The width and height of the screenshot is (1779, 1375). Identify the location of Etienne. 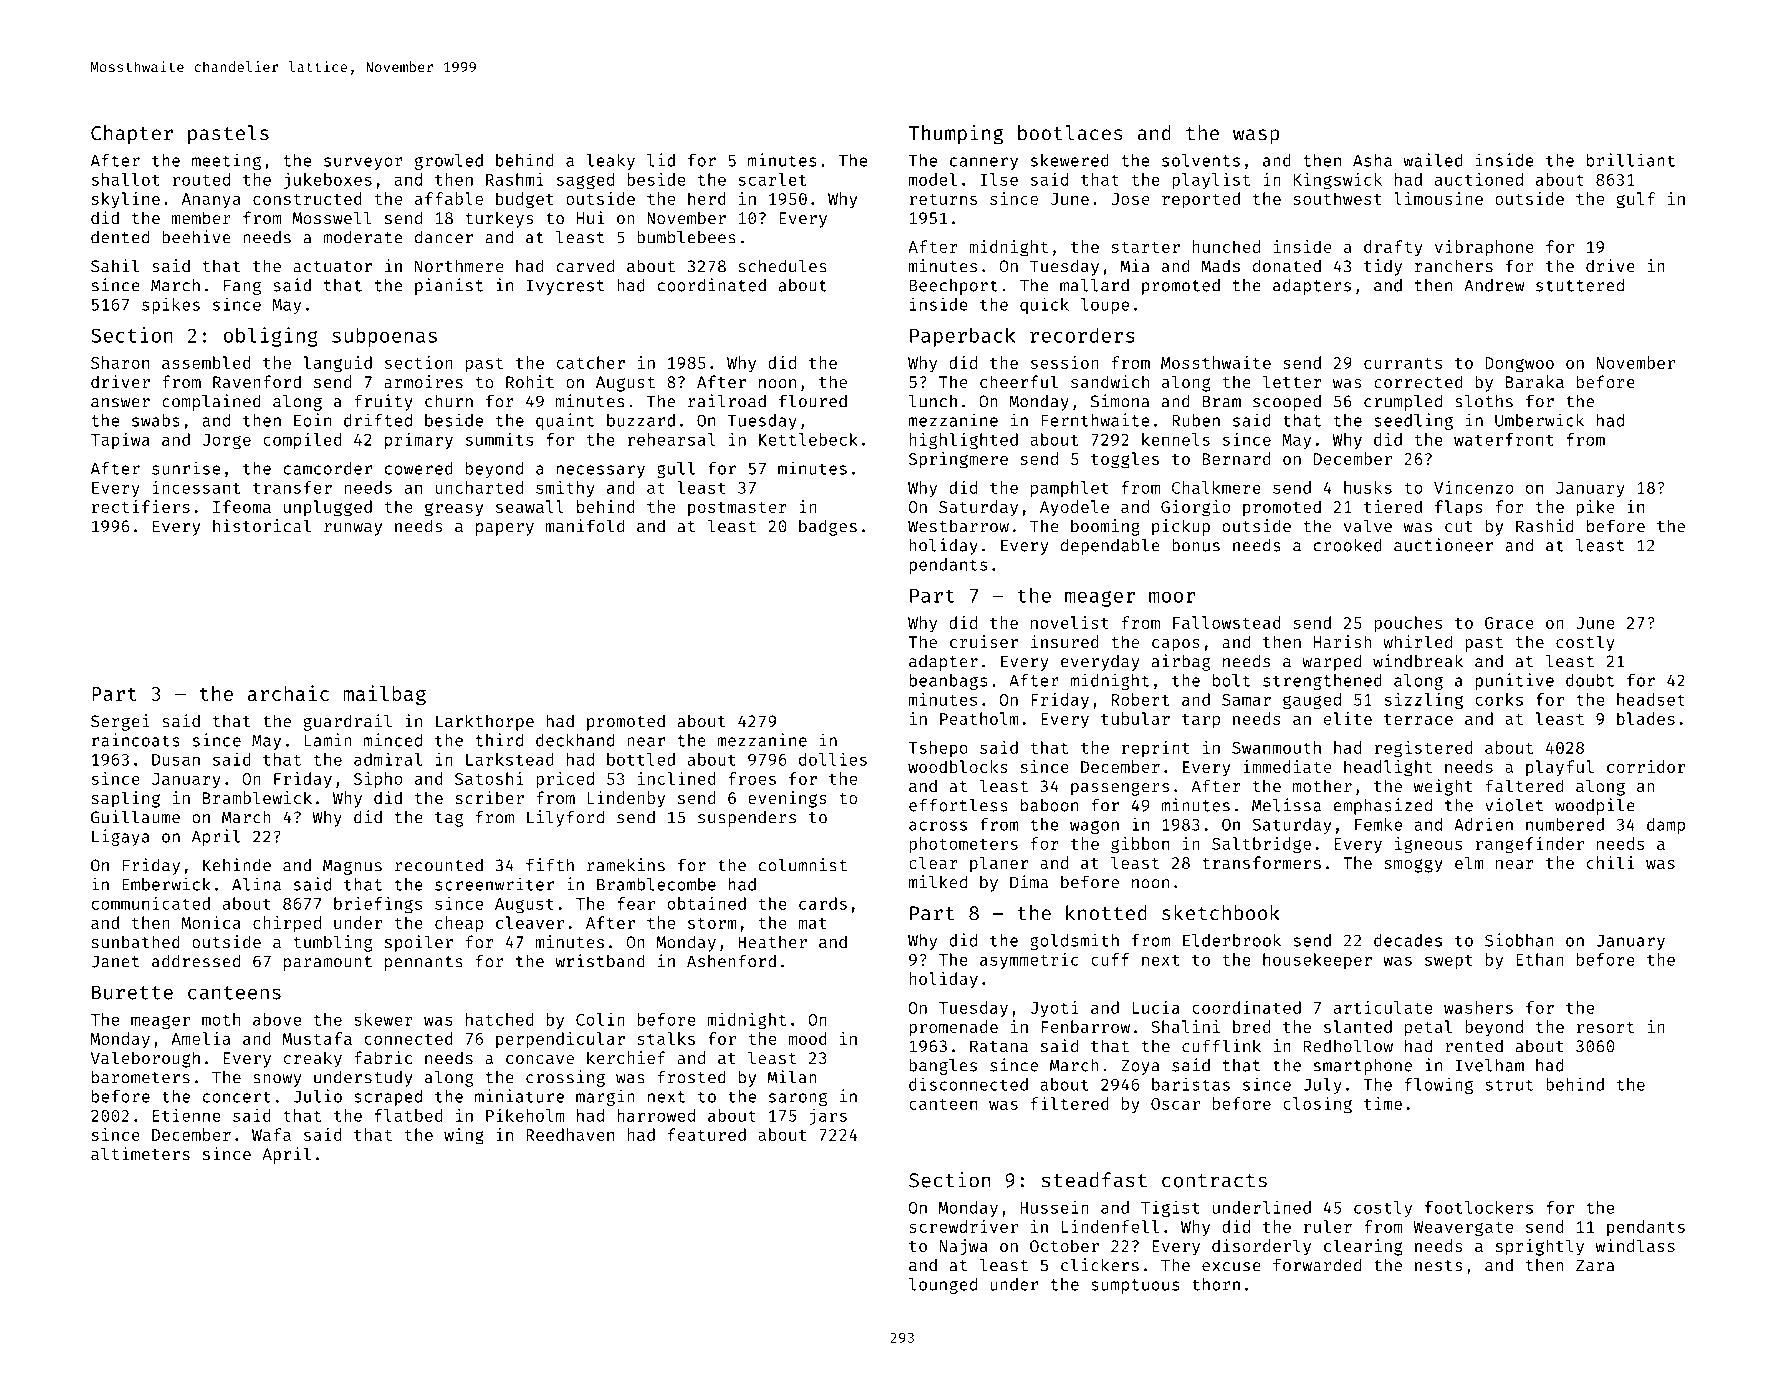
(187, 1115).
